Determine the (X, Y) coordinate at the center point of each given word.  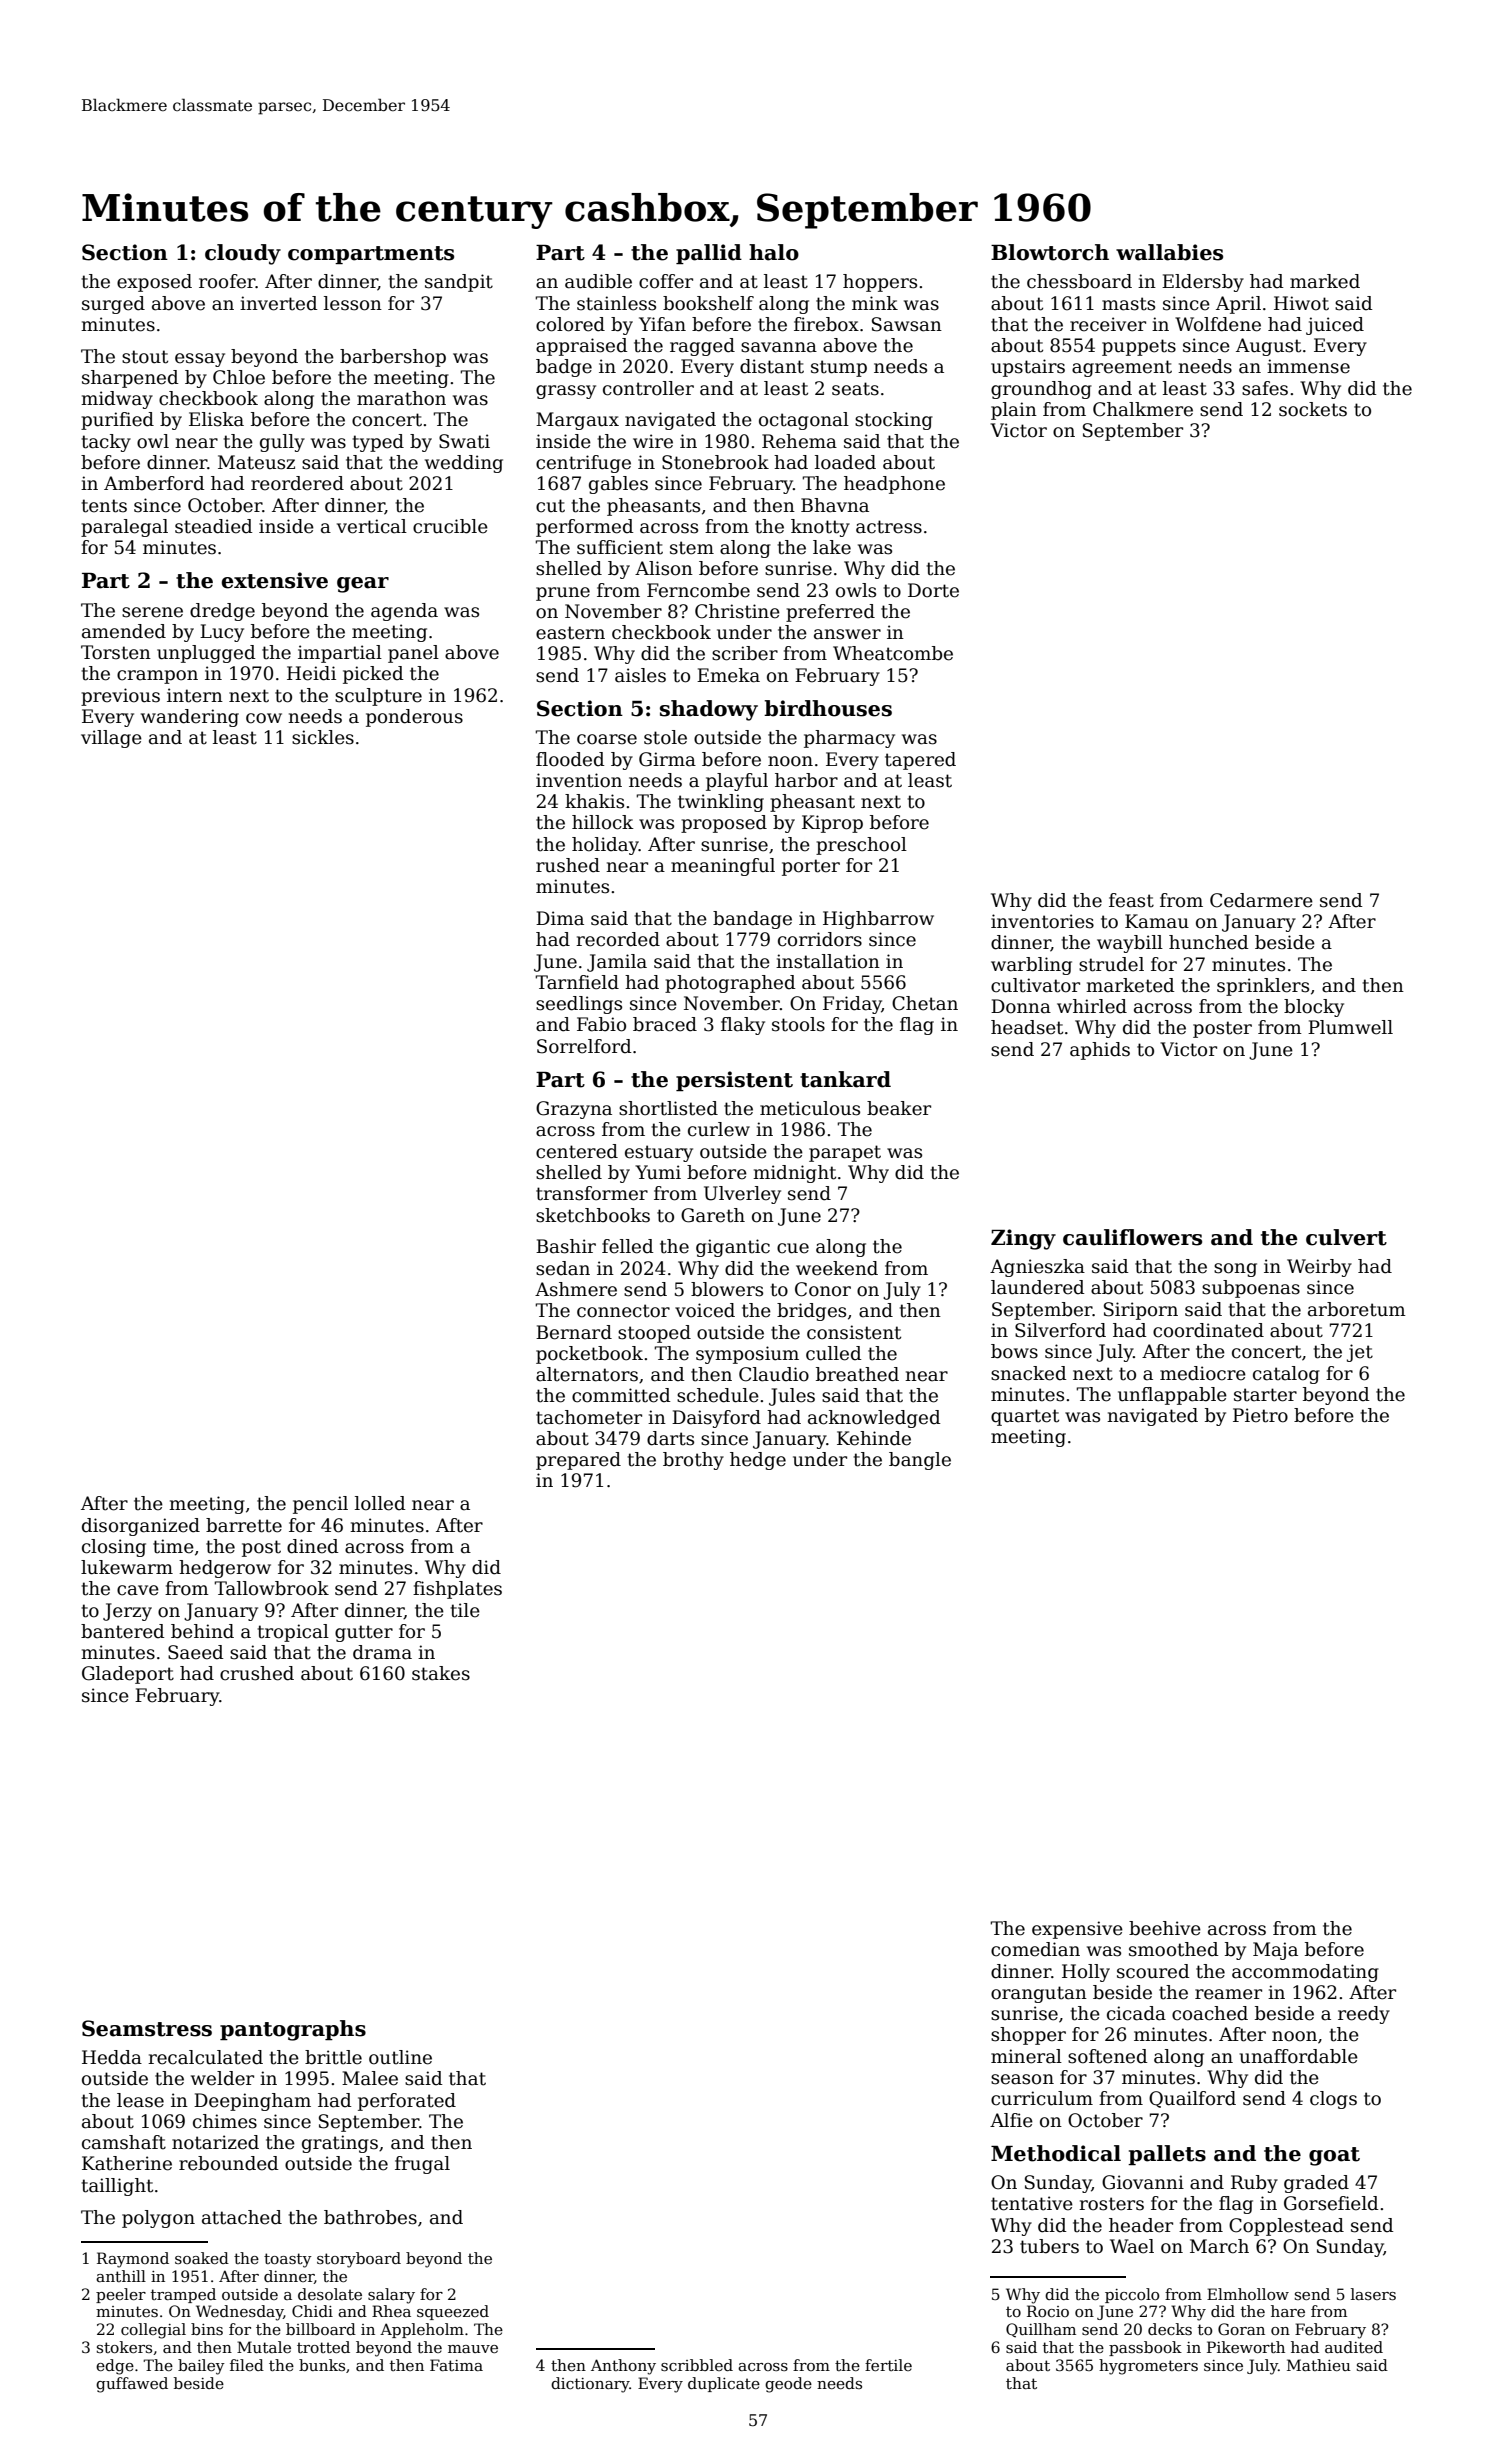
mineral (1026, 2056)
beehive (1165, 1928)
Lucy (222, 633)
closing (114, 1548)
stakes (441, 1673)
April (1238, 305)
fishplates (457, 1590)
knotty (820, 528)
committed (621, 1395)
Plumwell (1350, 1027)
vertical (372, 526)
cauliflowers (1132, 1237)
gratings (340, 2144)
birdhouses (828, 708)
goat (1334, 2156)
